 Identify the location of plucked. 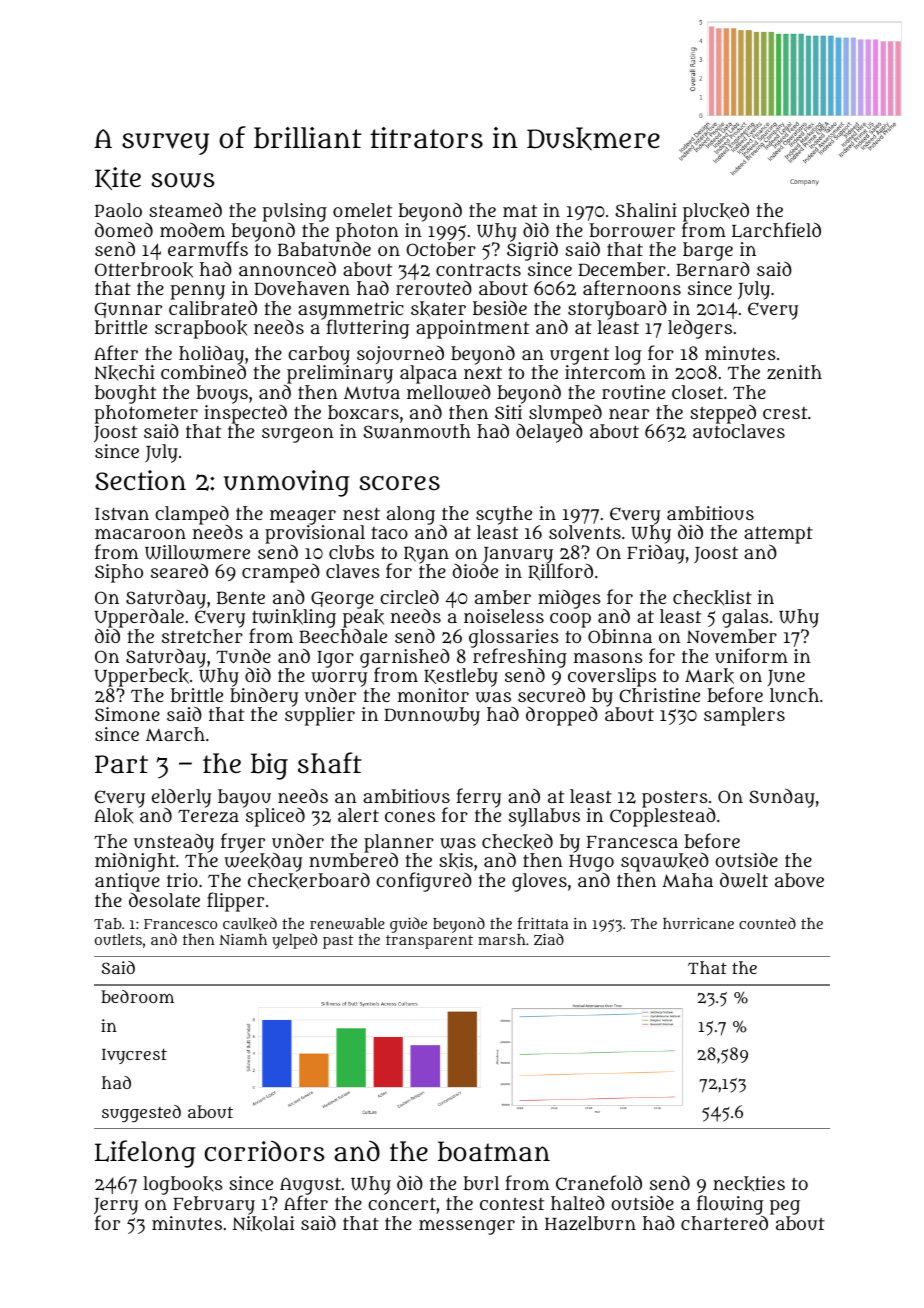
(716, 212).
